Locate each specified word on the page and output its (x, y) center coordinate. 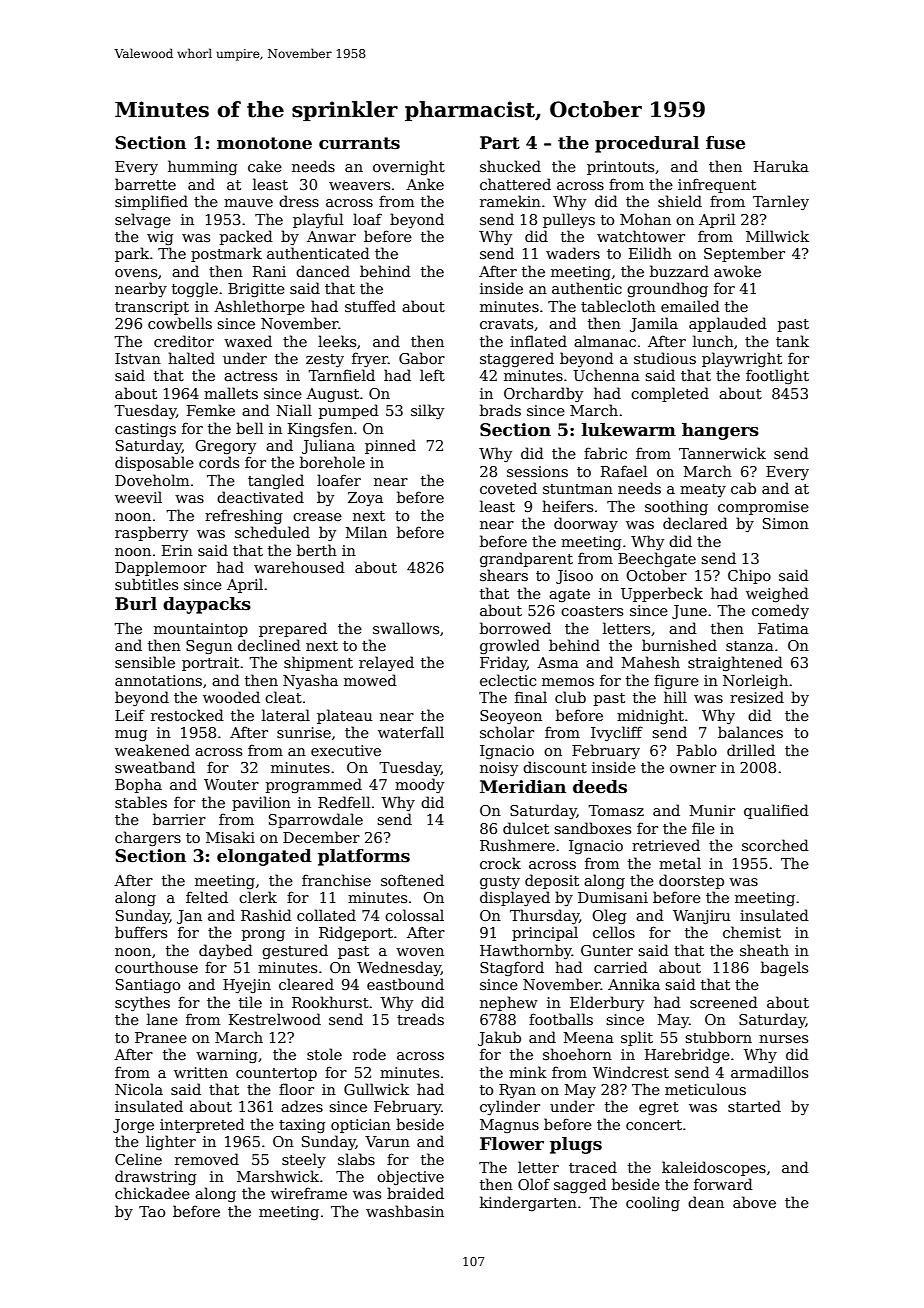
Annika (634, 984)
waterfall (411, 732)
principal (545, 933)
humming (202, 167)
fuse (725, 143)
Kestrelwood (275, 1019)
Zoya (365, 499)
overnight (409, 167)
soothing (676, 507)
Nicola (139, 1089)
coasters (592, 611)
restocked (187, 715)
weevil (138, 497)
